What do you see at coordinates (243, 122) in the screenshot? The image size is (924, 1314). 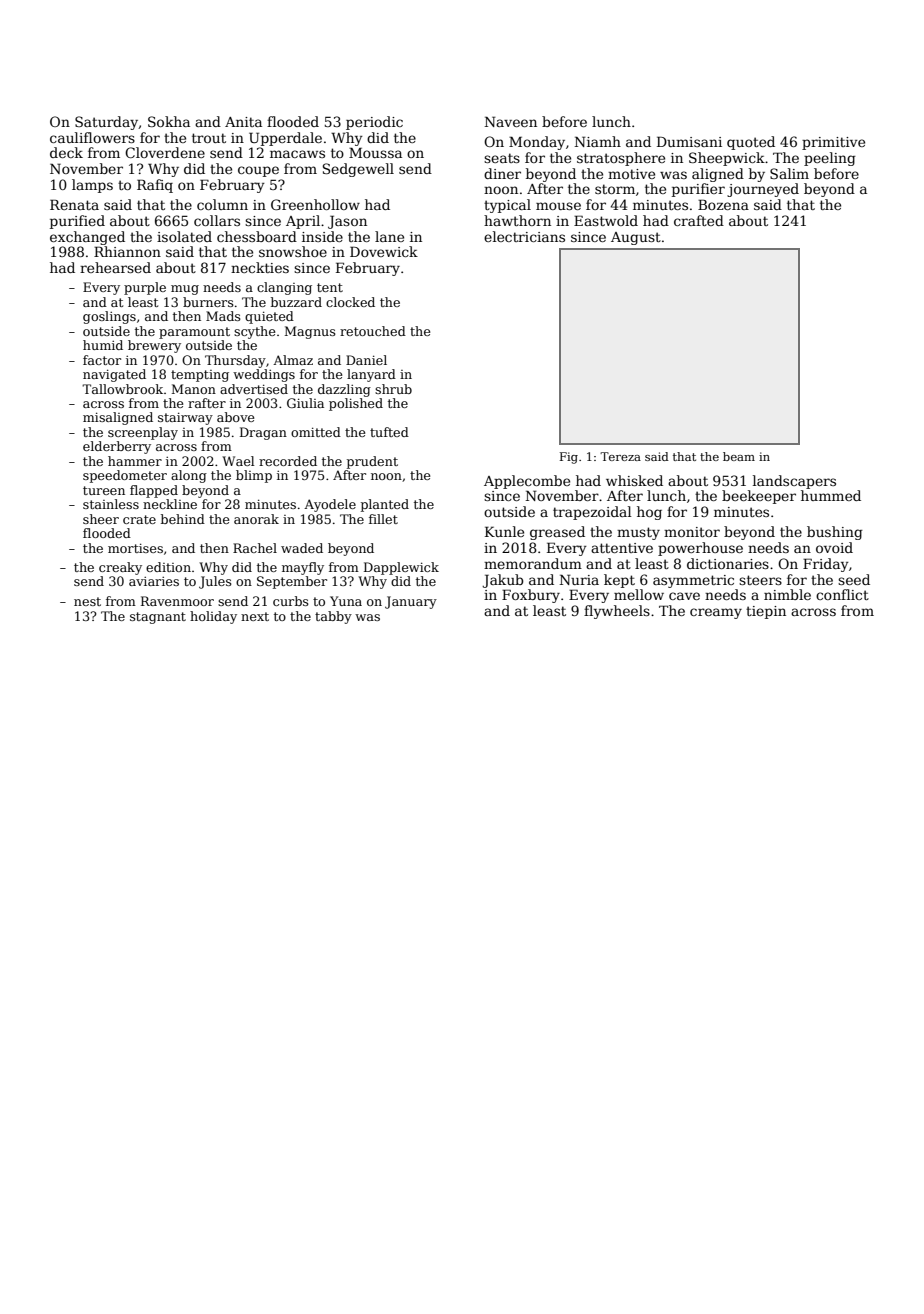 I see `Anita` at bounding box center [243, 122].
